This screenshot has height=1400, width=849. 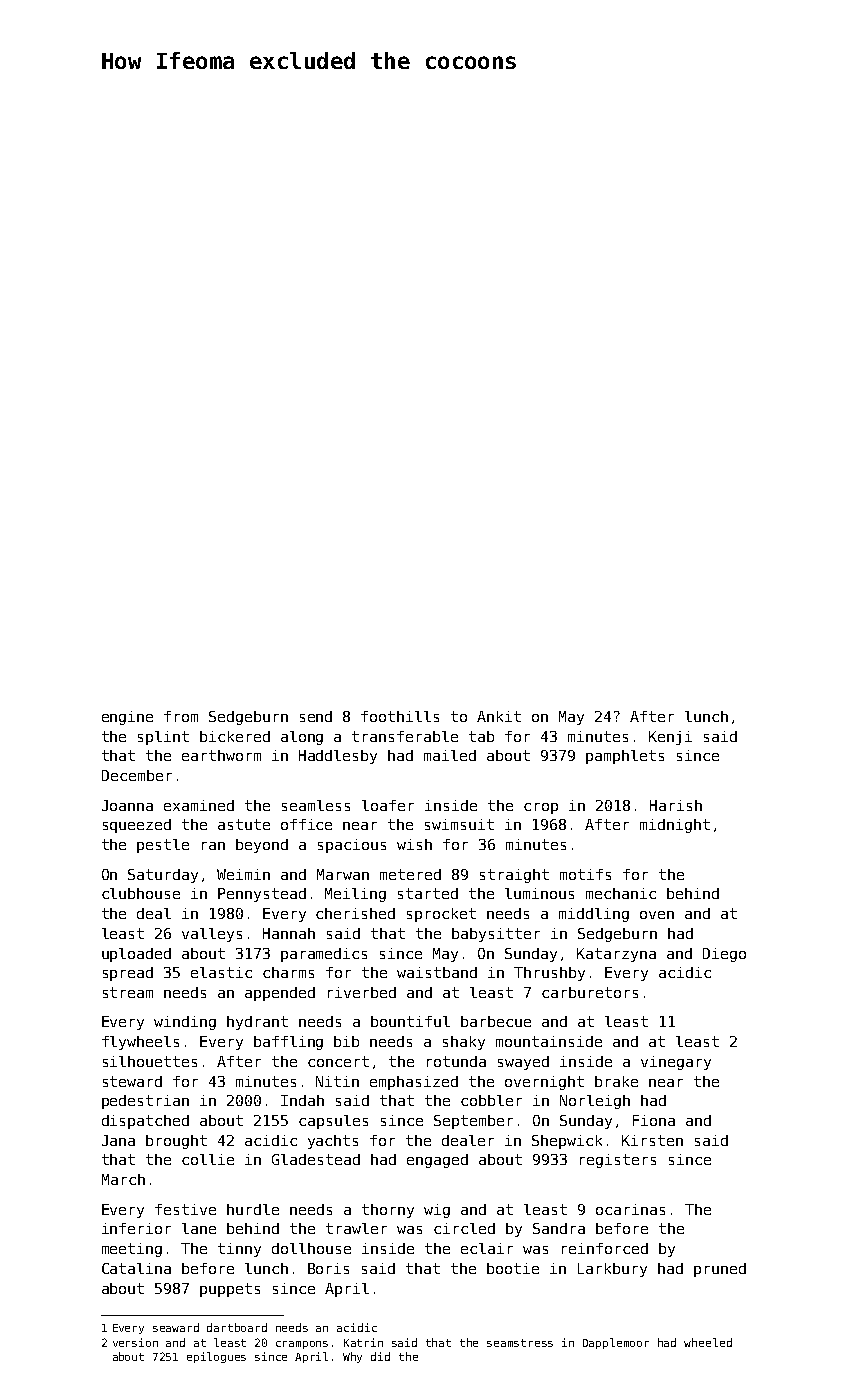 What do you see at coordinates (302, 1100) in the screenshot?
I see `Indah` at bounding box center [302, 1100].
